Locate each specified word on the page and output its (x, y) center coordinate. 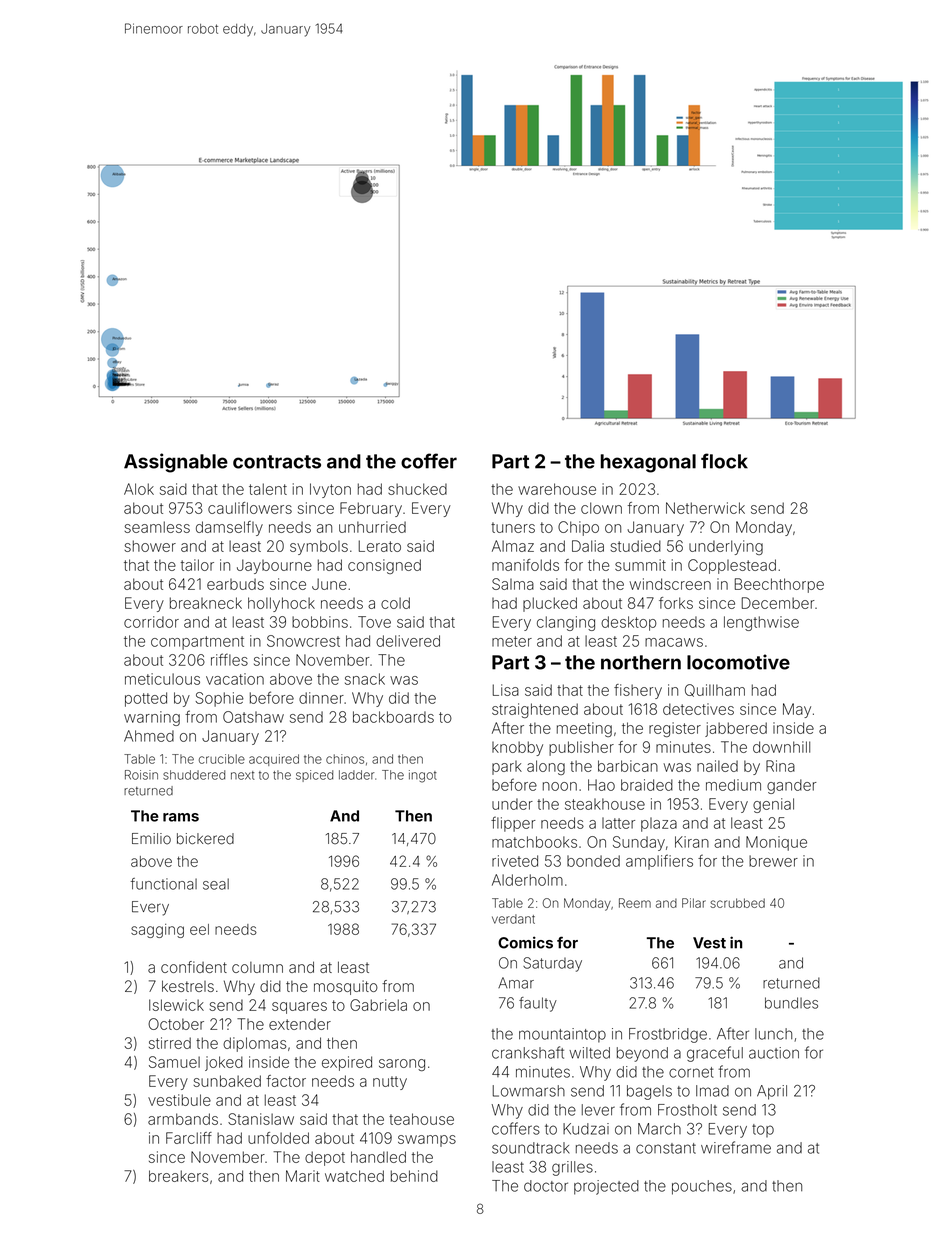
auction (774, 1053)
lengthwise (761, 623)
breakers (179, 1176)
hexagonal (648, 463)
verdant (513, 919)
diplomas (255, 1044)
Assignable (176, 463)
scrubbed (737, 903)
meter (512, 641)
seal (216, 884)
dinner (321, 698)
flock (724, 461)
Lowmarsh (529, 1091)
